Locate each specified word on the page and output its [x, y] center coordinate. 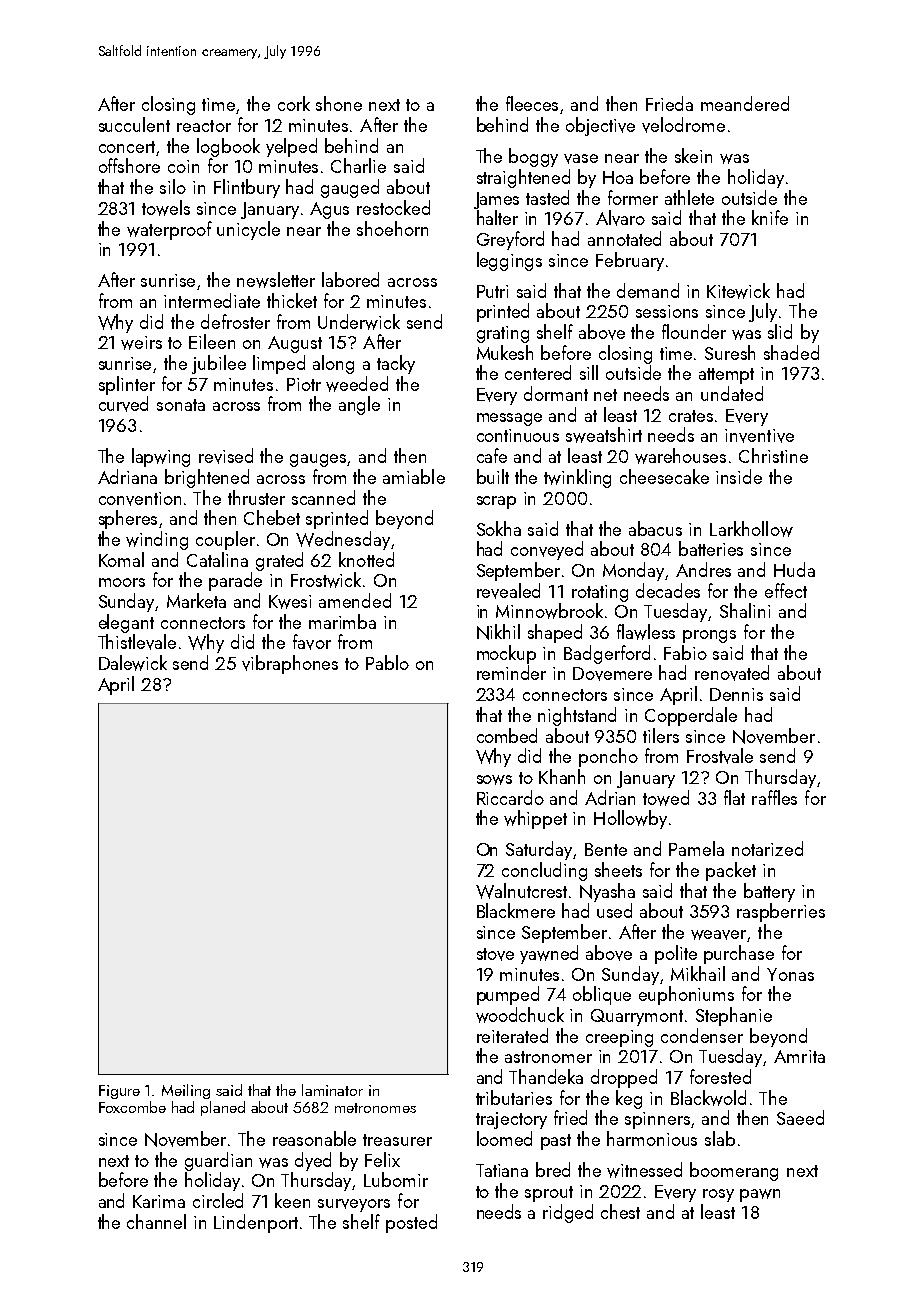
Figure [119, 1092]
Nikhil [498, 632]
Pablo [387, 662]
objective [600, 126]
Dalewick [133, 663]
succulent [134, 124]
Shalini [745, 610]
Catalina [217, 559]
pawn [760, 1195]
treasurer [397, 1140]
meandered [745, 103]
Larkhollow [751, 529]
